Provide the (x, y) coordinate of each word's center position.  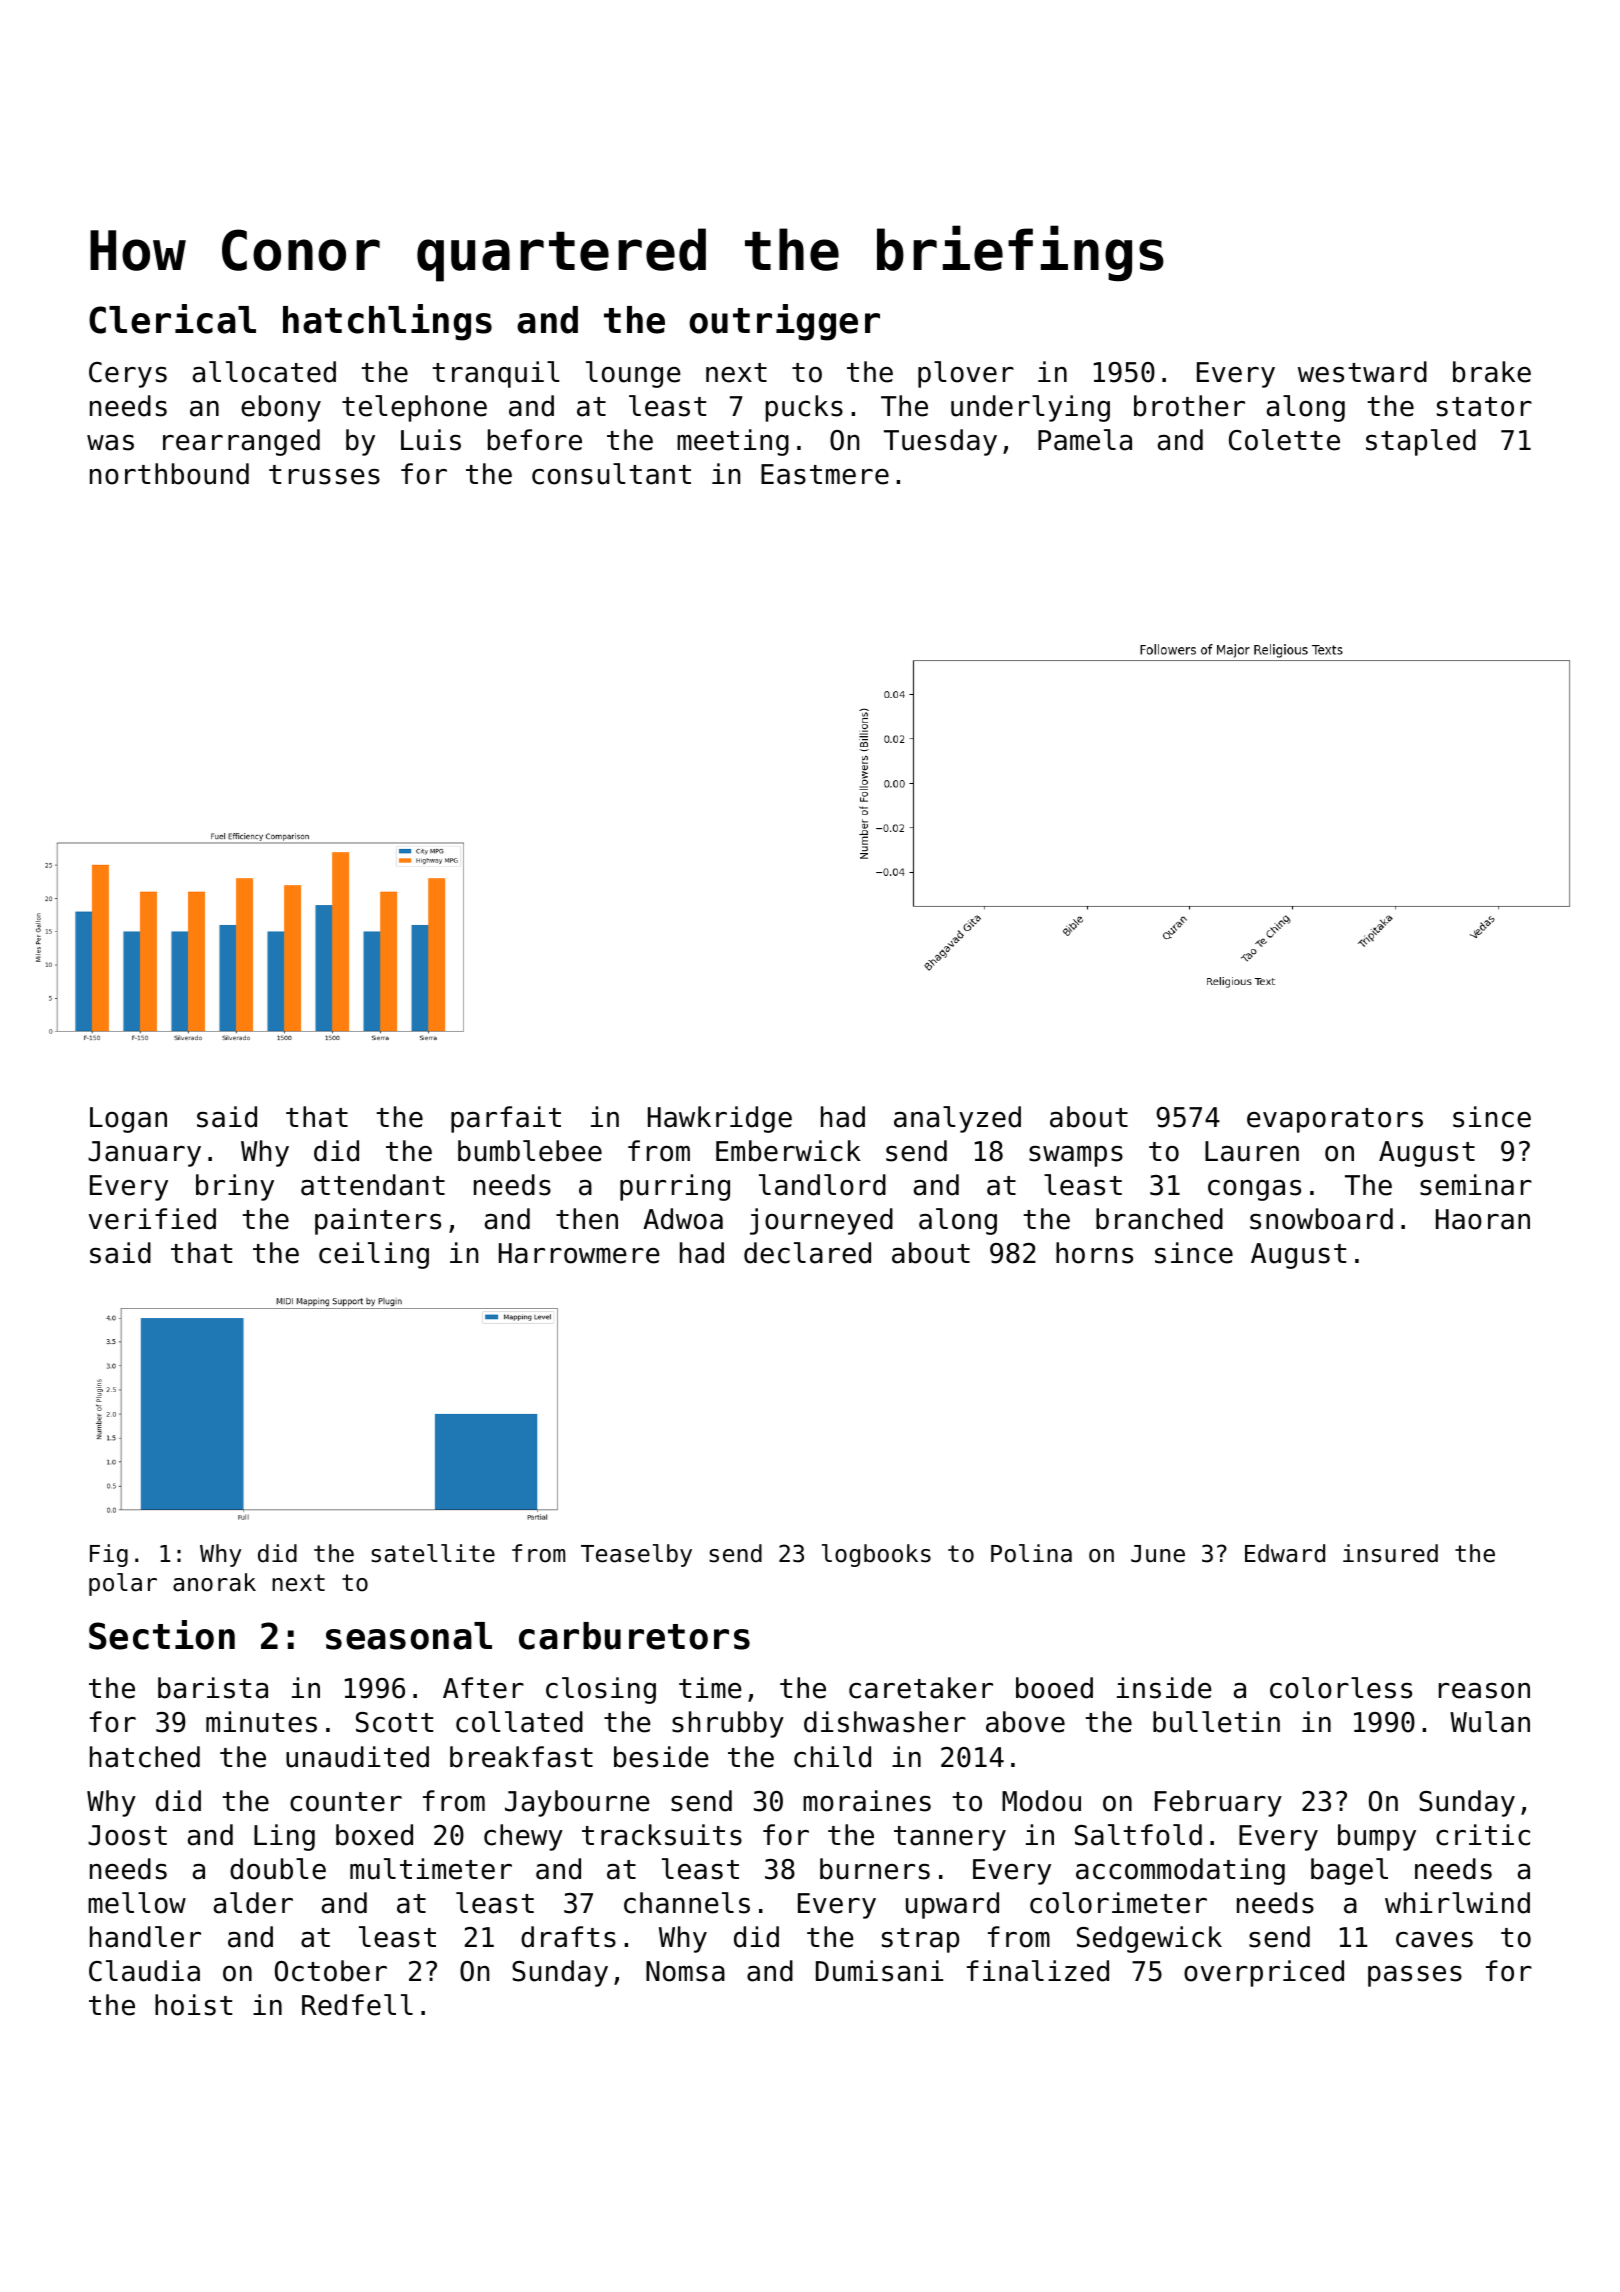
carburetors (634, 1636)
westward (1362, 372)
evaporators (1335, 1120)
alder (253, 1903)
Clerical (172, 319)
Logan (128, 1120)
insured (1390, 1553)
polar (123, 1584)
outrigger (784, 322)
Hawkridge (720, 1119)
